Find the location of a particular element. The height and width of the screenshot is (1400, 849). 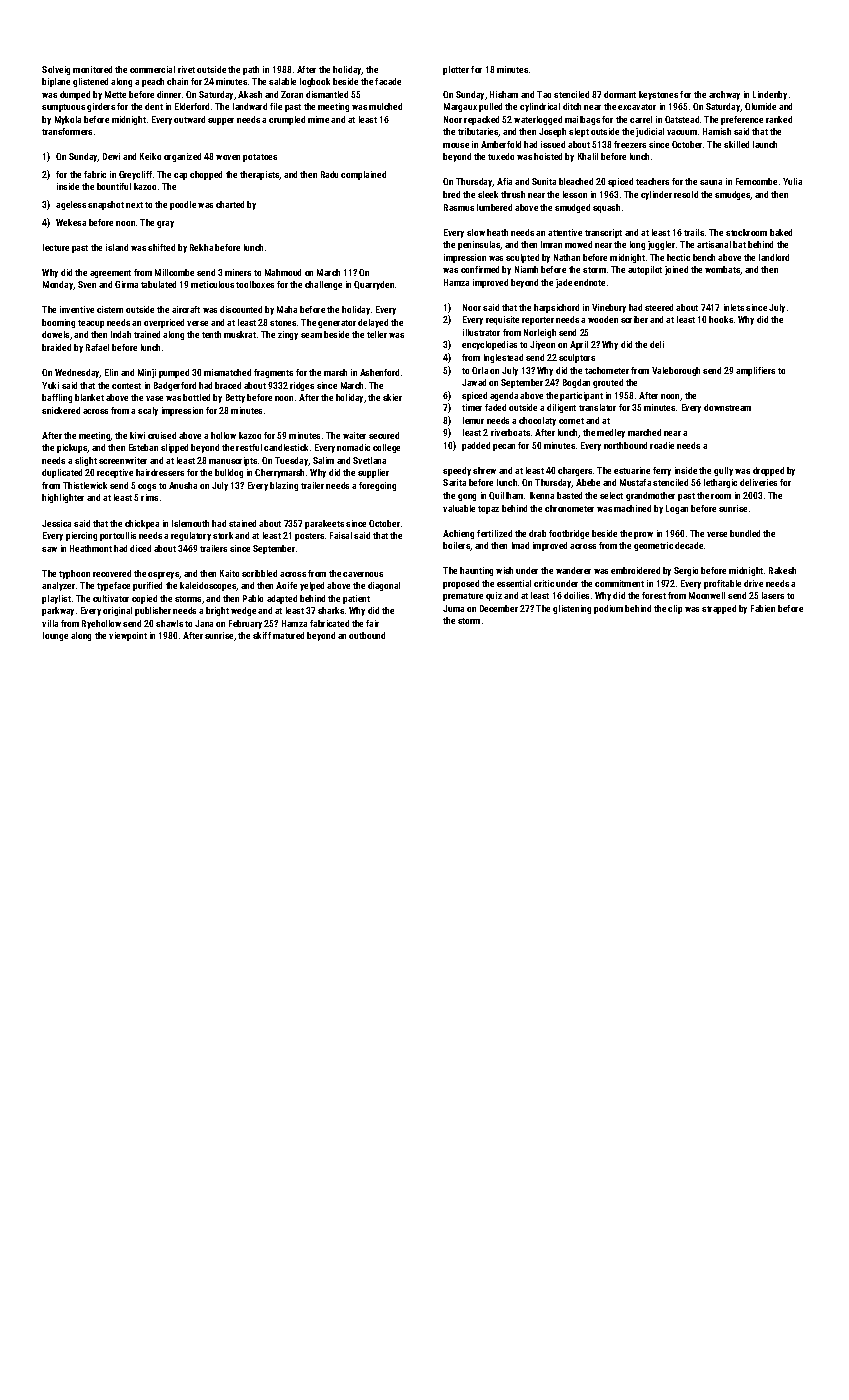

bountiful is located at coordinates (114, 186).
